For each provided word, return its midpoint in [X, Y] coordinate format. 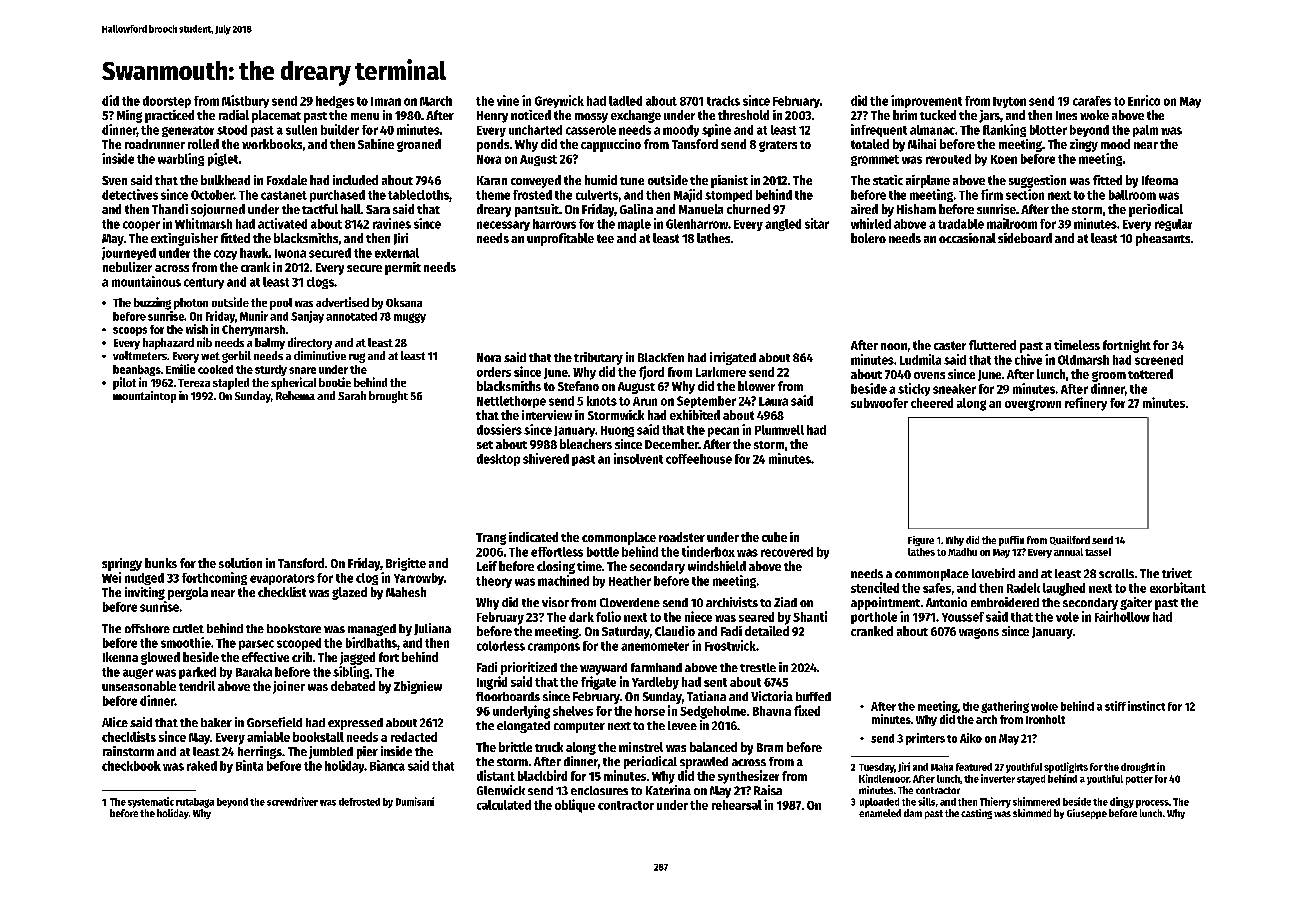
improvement [926, 101]
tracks [723, 101]
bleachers [586, 444]
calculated [504, 805]
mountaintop [144, 397]
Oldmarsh [1083, 360]
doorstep [167, 102]
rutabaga [195, 803]
